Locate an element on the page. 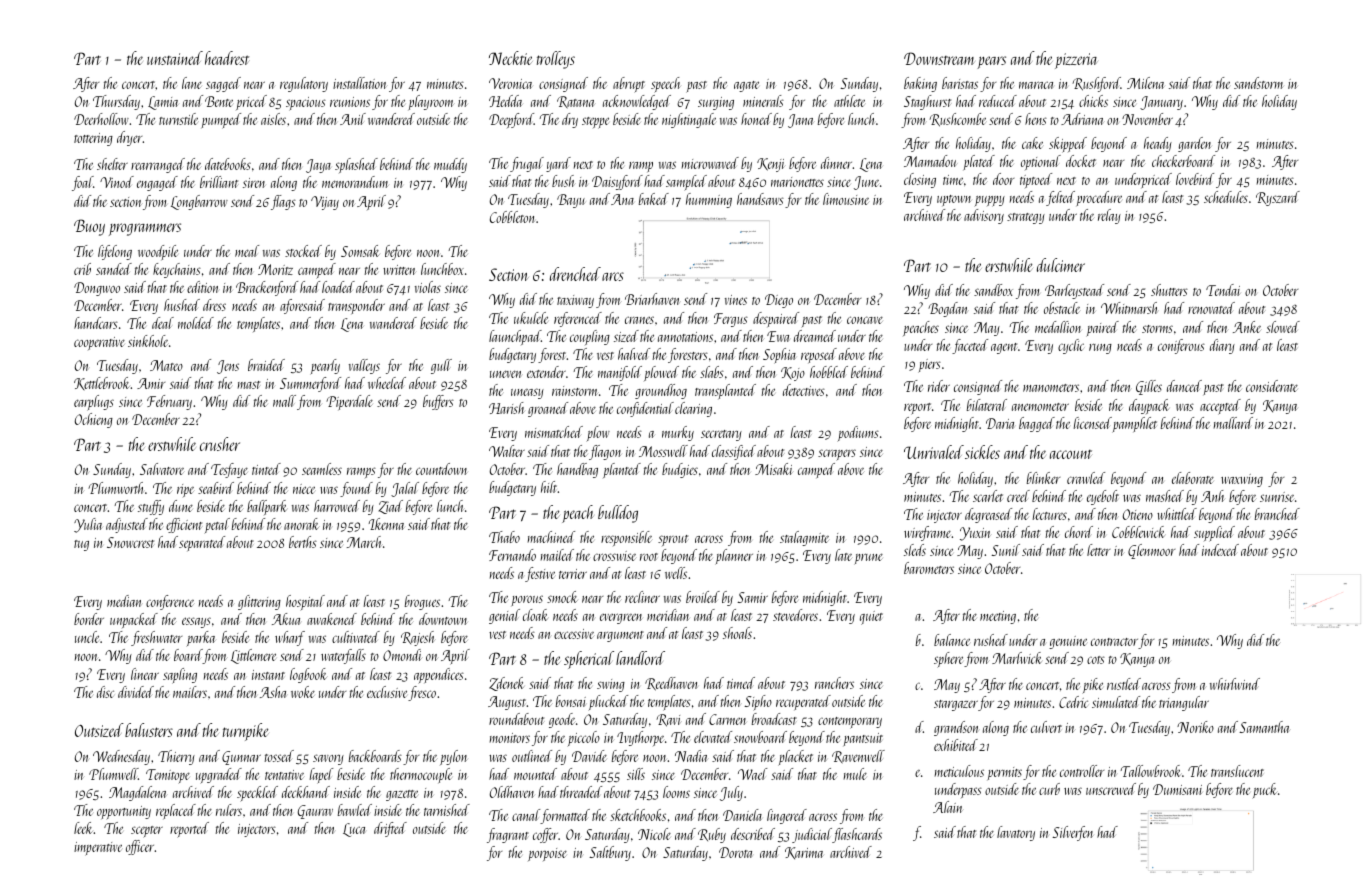 This page has width=1372, height=887. foal is located at coordinates (82, 183).
